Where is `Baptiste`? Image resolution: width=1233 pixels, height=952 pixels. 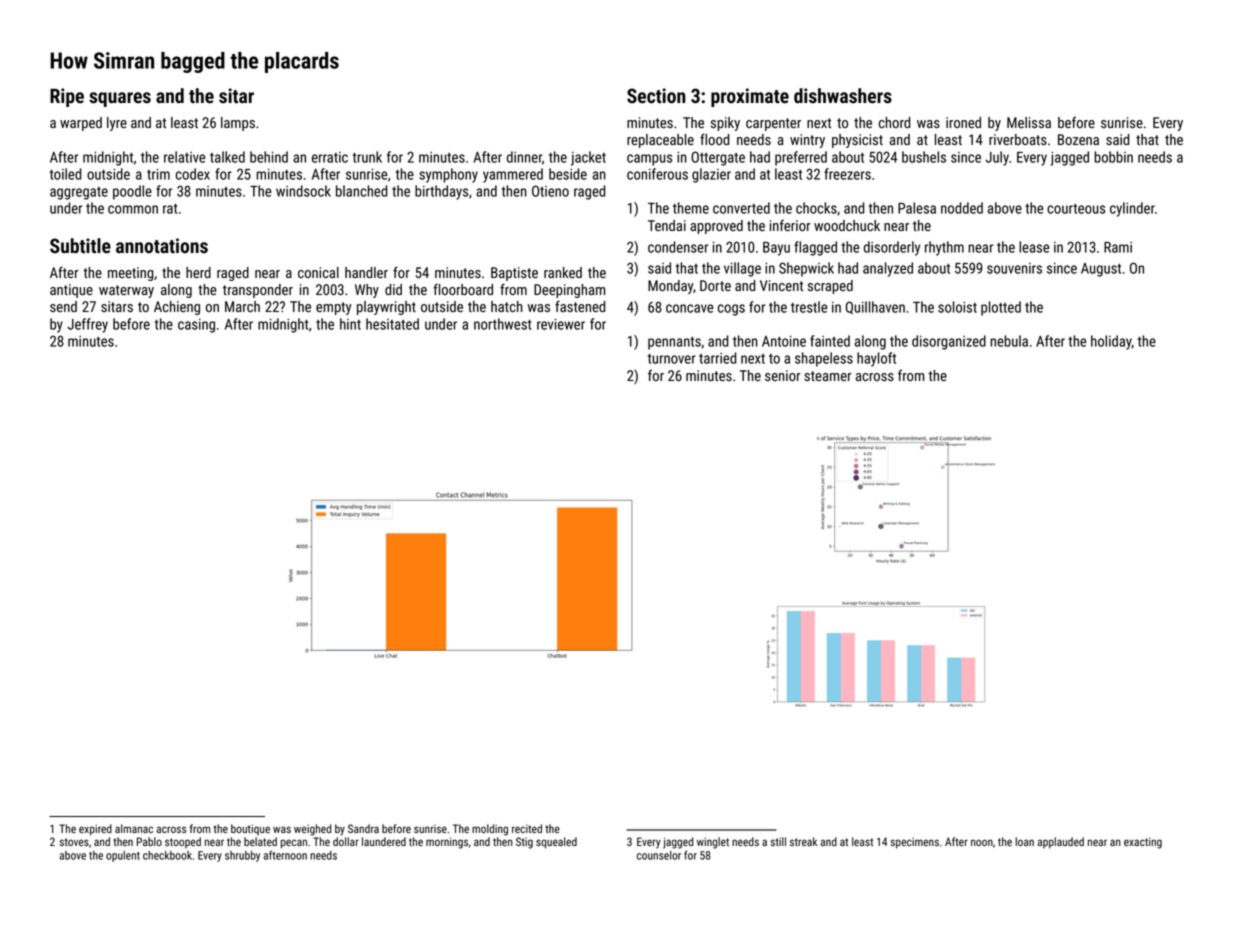
Baptiste is located at coordinates (514, 274).
